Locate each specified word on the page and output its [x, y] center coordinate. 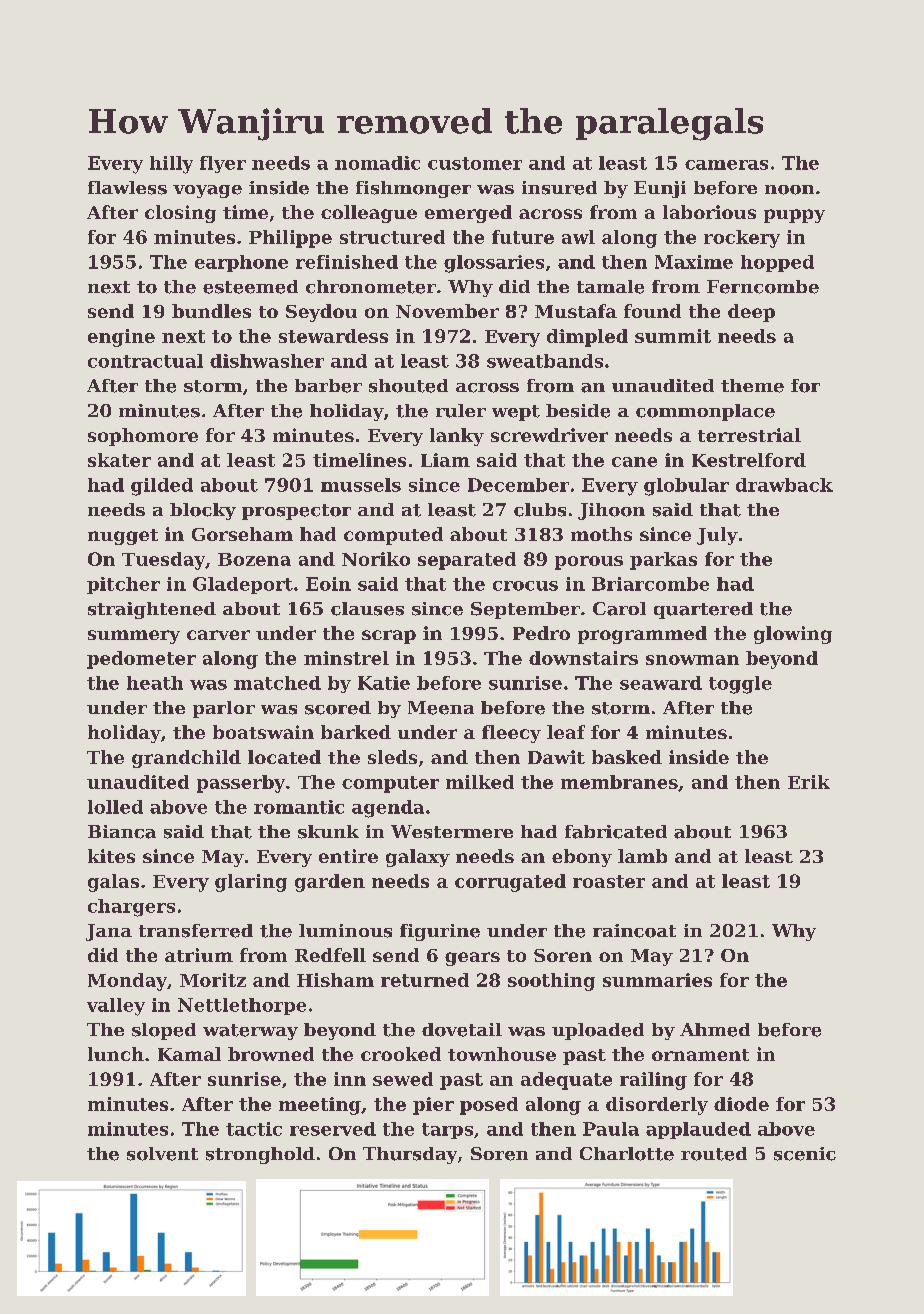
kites [111, 856]
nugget [123, 537]
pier [433, 1106]
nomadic [377, 163]
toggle [740, 685]
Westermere [452, 832]
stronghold [260, 1155]
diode [741, 1104]
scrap [389, 637]
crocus [525, 586]
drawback [784, 485]
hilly [171, 165]
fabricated [616, 832]
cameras [726, 165]
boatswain [263, 732]
